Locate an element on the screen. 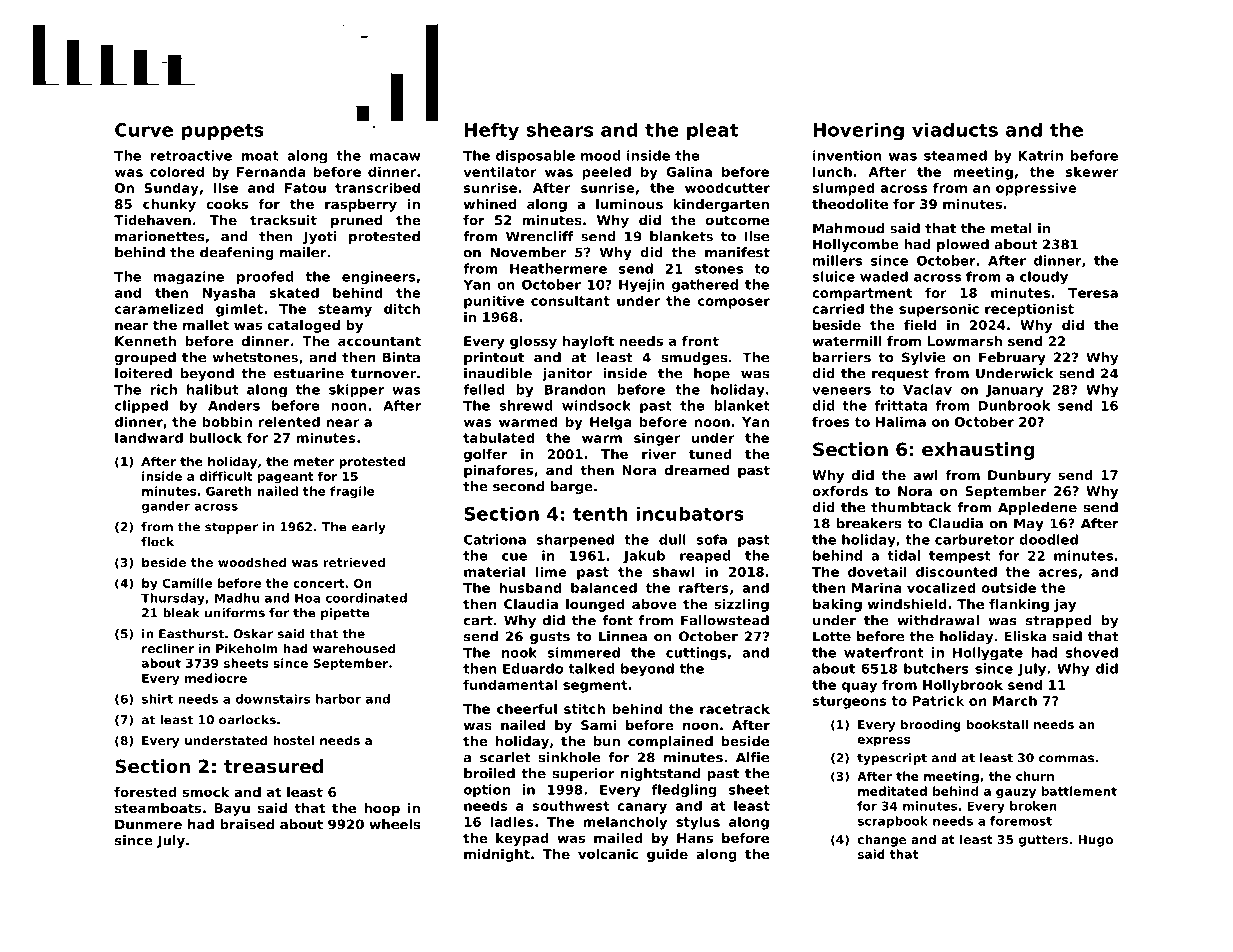 The image size is (1233, 952). barge is located at coordinates (572, 487).
